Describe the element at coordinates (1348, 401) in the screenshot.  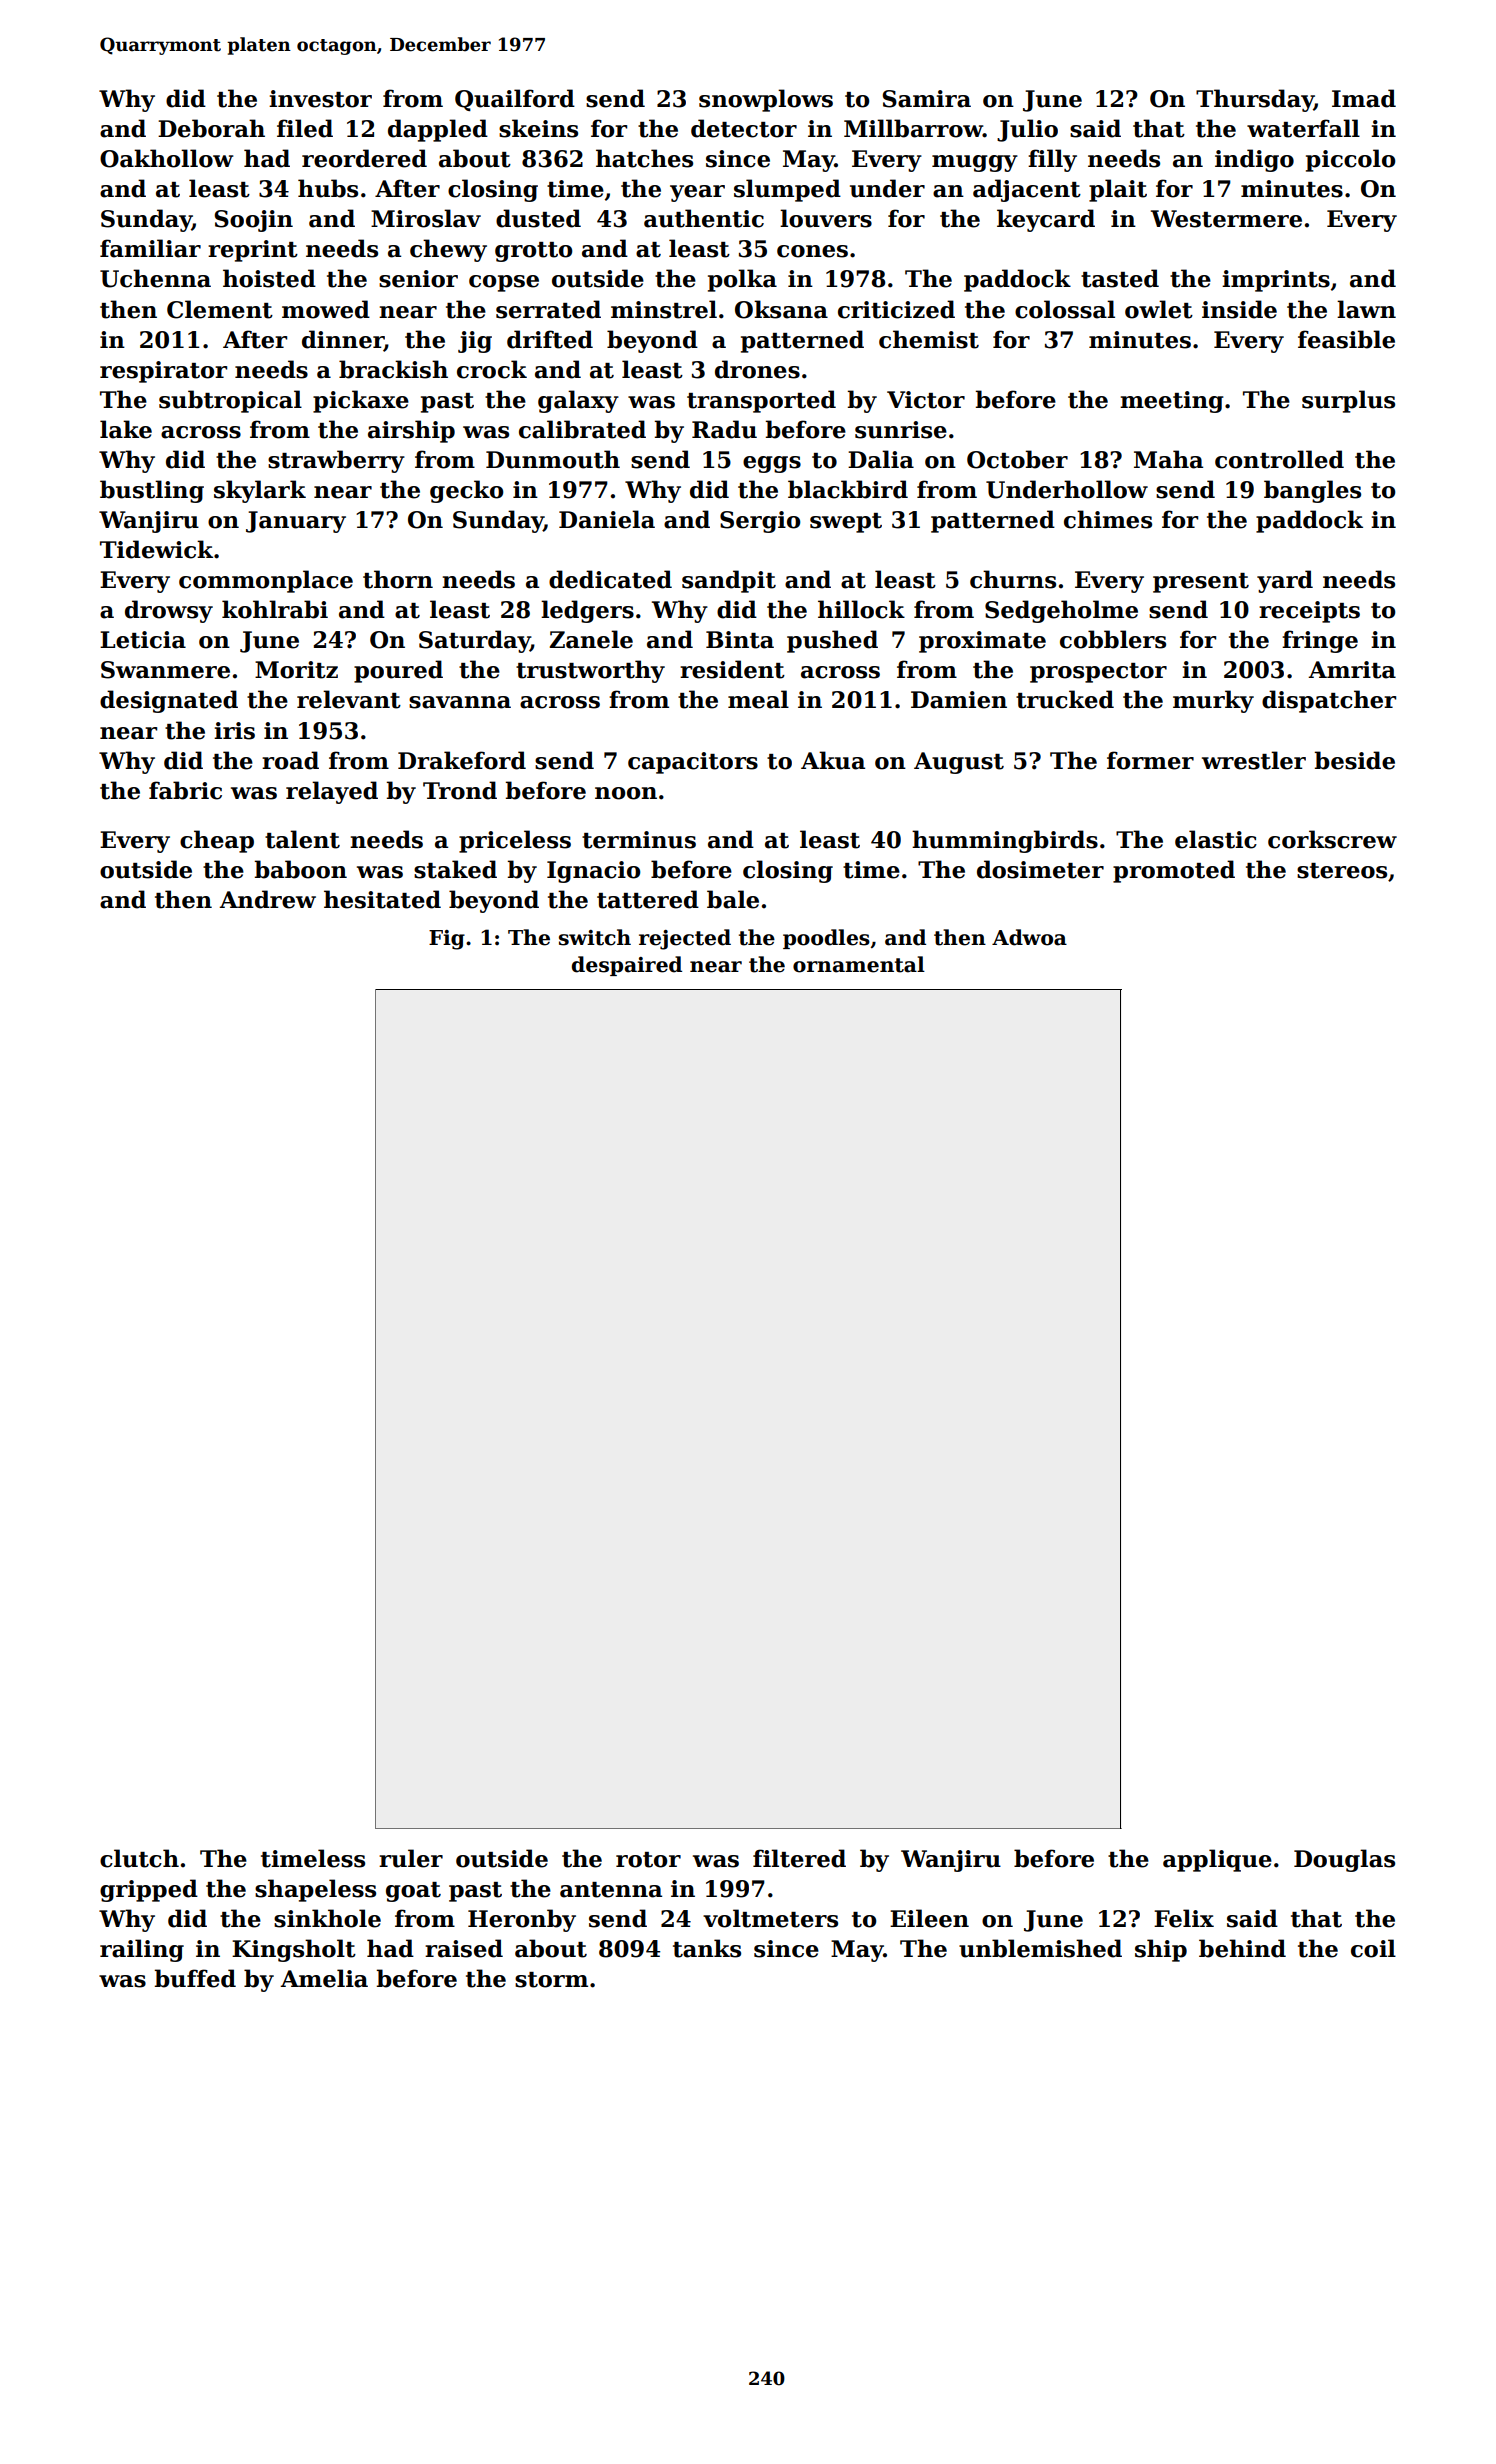
I see `surplus` at that location.
